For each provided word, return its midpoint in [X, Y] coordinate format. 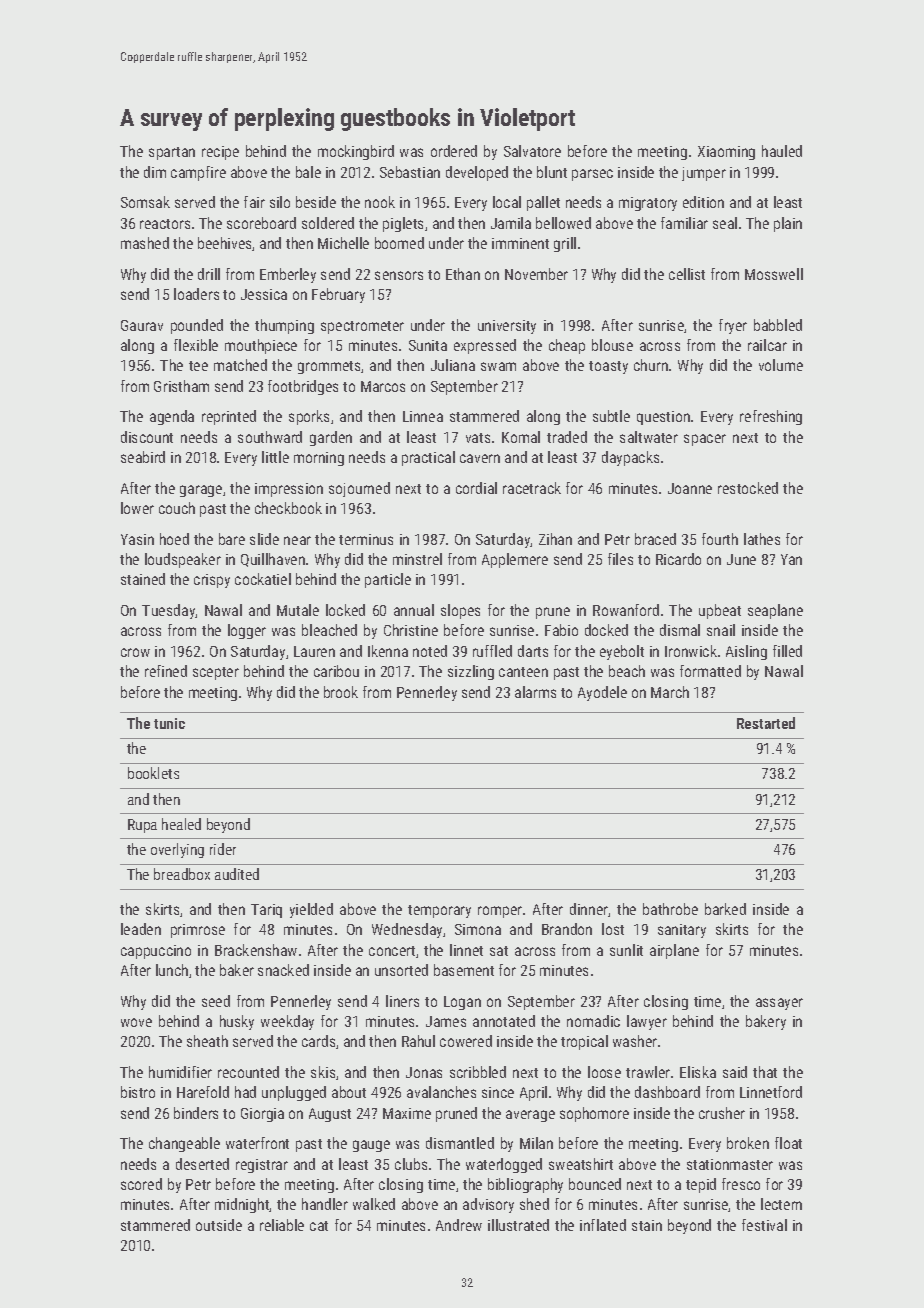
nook [380, 202]
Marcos [383, 386]
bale [308, 172]
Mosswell [774, 274]
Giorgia [262, 1115]
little [275, 457]
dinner [589, 910]
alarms [535, 692]
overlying [177, 850]
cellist [687, 274]
